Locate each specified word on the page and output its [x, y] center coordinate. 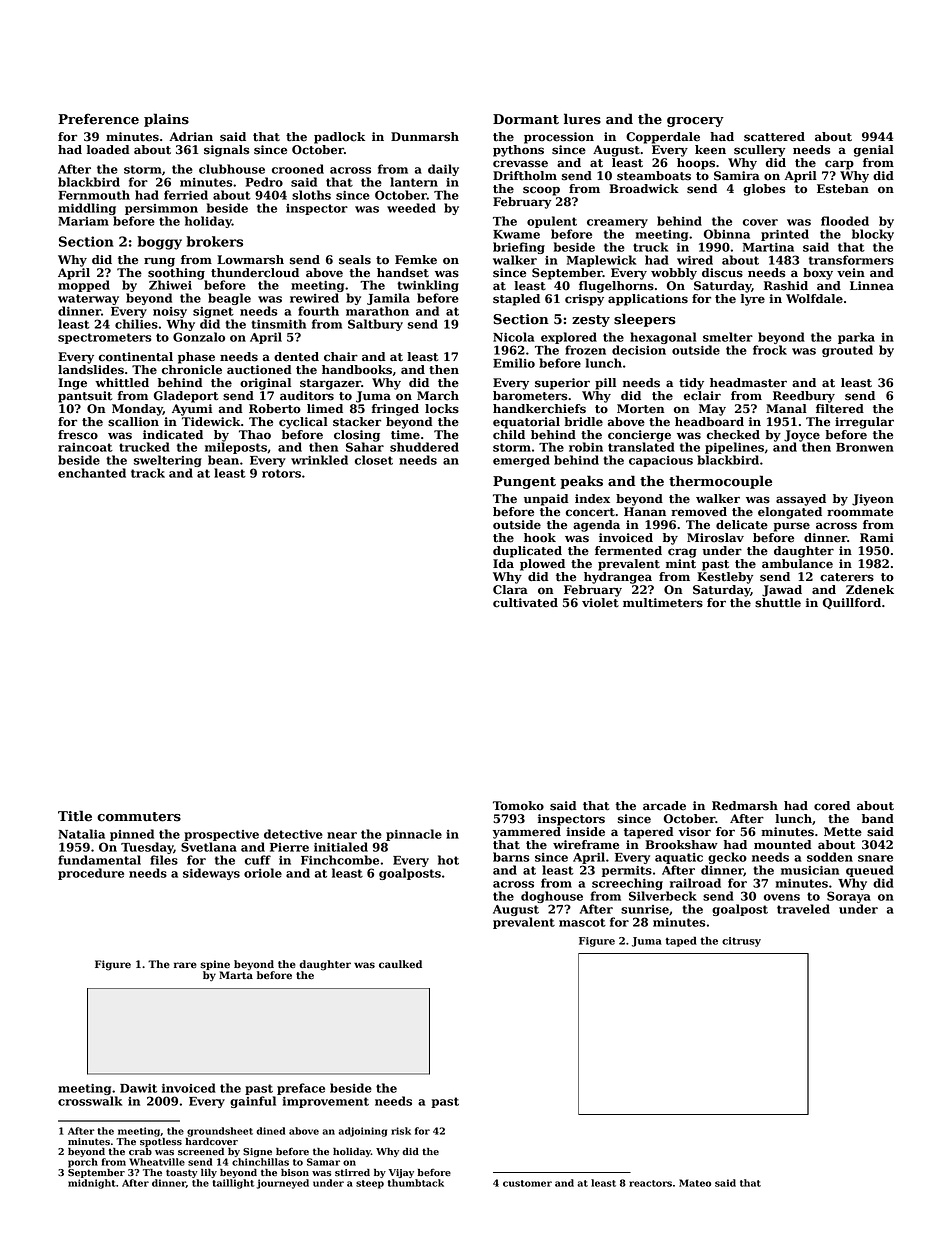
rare [185, 965]
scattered [774, 137]
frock [770, 350]
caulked [400, 964]
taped [681, 941]
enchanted [92, 473]
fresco [78, 435]
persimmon [161, 209]
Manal [786, 408]
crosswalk [90, 1101]
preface [301, 1089]
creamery [617, 223]
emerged [521, 461]
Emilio [514, 363]
